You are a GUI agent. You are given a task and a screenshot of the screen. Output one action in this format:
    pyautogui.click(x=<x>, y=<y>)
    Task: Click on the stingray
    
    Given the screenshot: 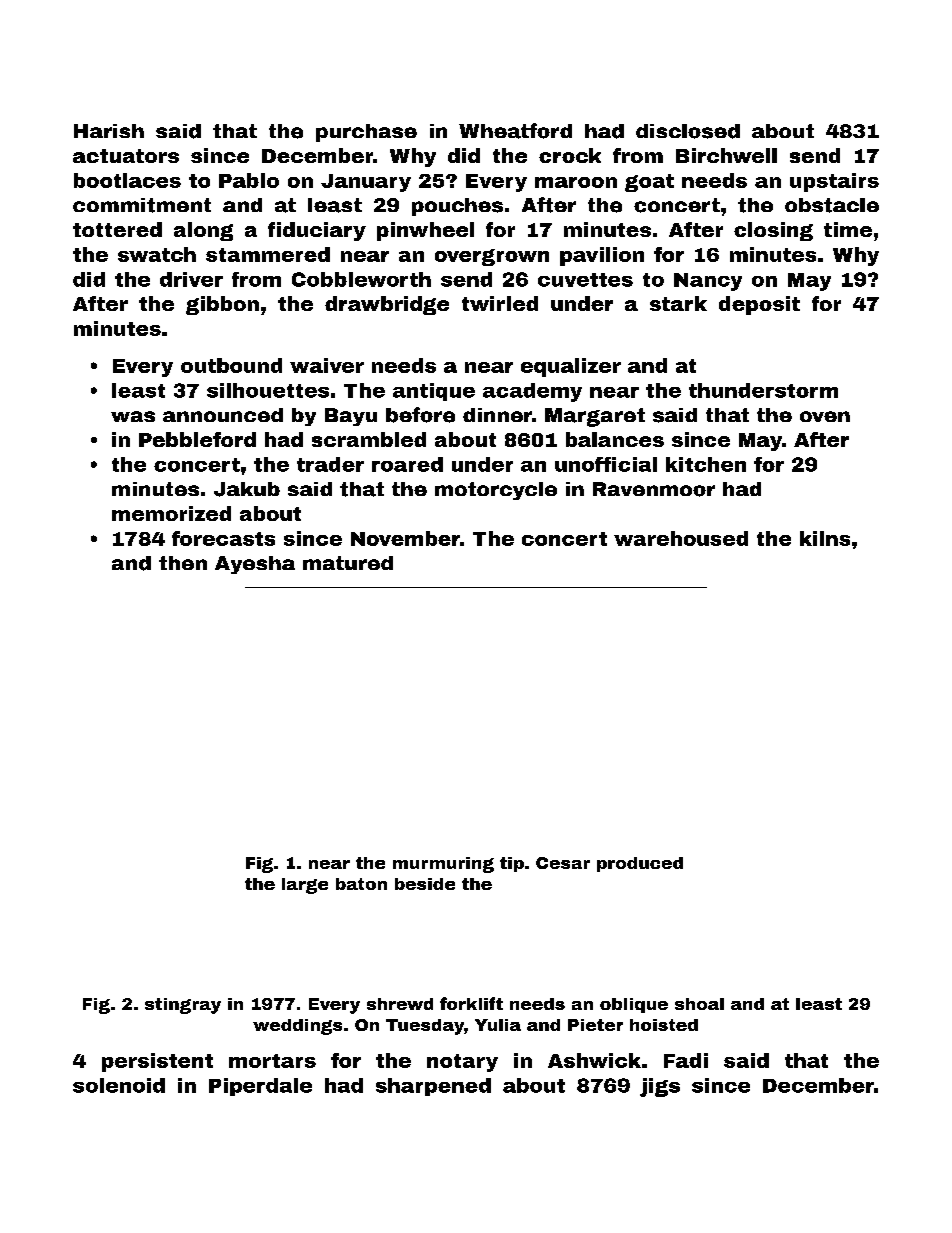 What is the action you would take?
    pyautogui.click(x=183, y=1006)
